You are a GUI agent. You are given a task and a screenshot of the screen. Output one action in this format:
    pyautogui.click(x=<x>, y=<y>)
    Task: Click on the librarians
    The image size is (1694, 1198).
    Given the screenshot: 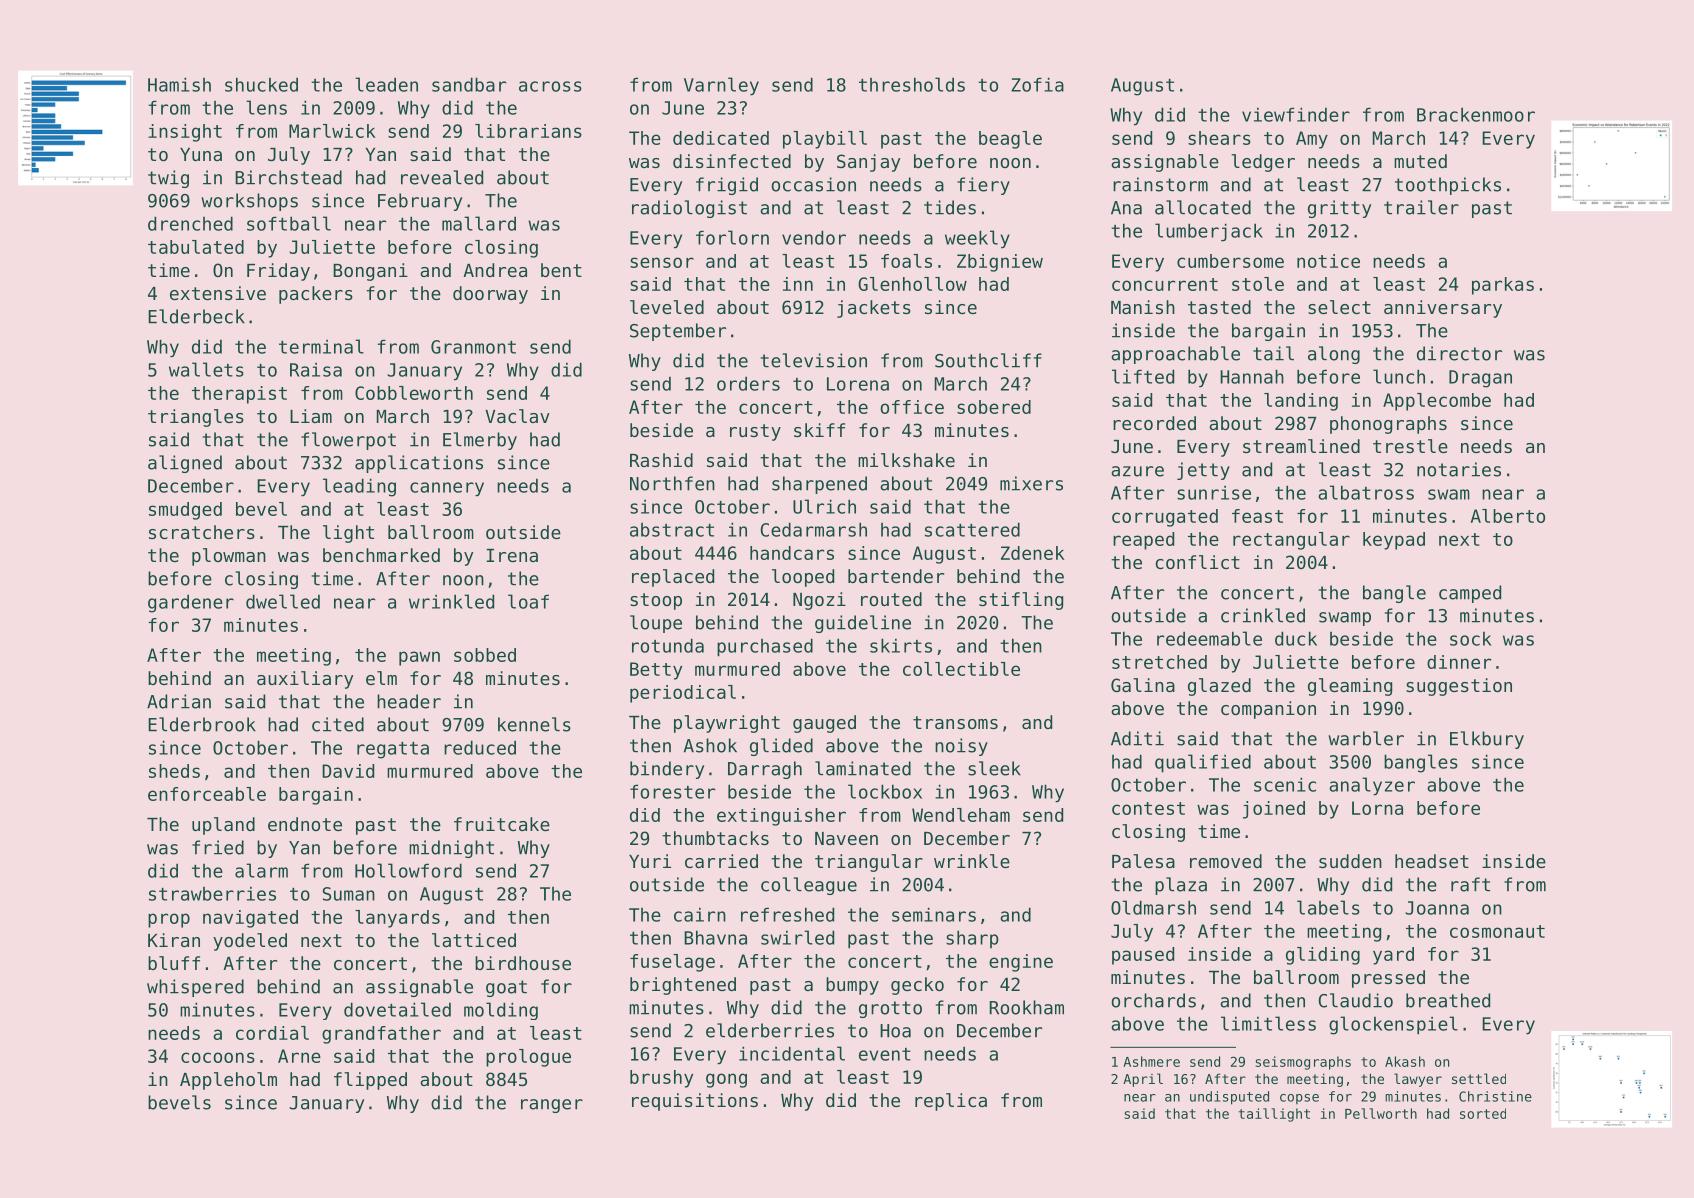 What is the action you would take?
    pyautogui.click(x=528, y=131)
